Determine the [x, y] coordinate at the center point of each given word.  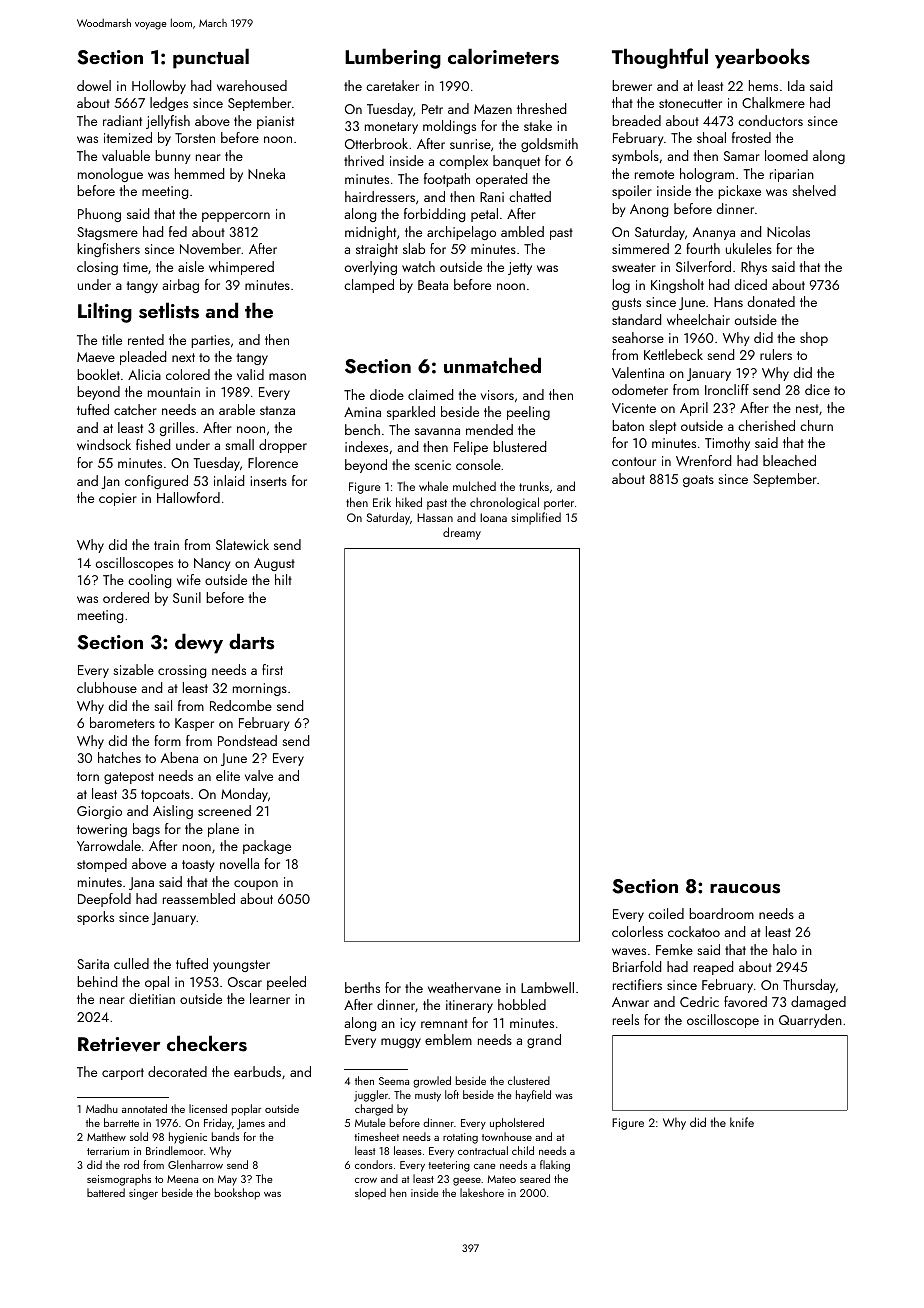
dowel [94, 85]
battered [106, 1192]
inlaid [229, 480]
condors [374, 1164]
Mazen [493, 109]
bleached [789, 460]
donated [771, 301]
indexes [366, 446]
